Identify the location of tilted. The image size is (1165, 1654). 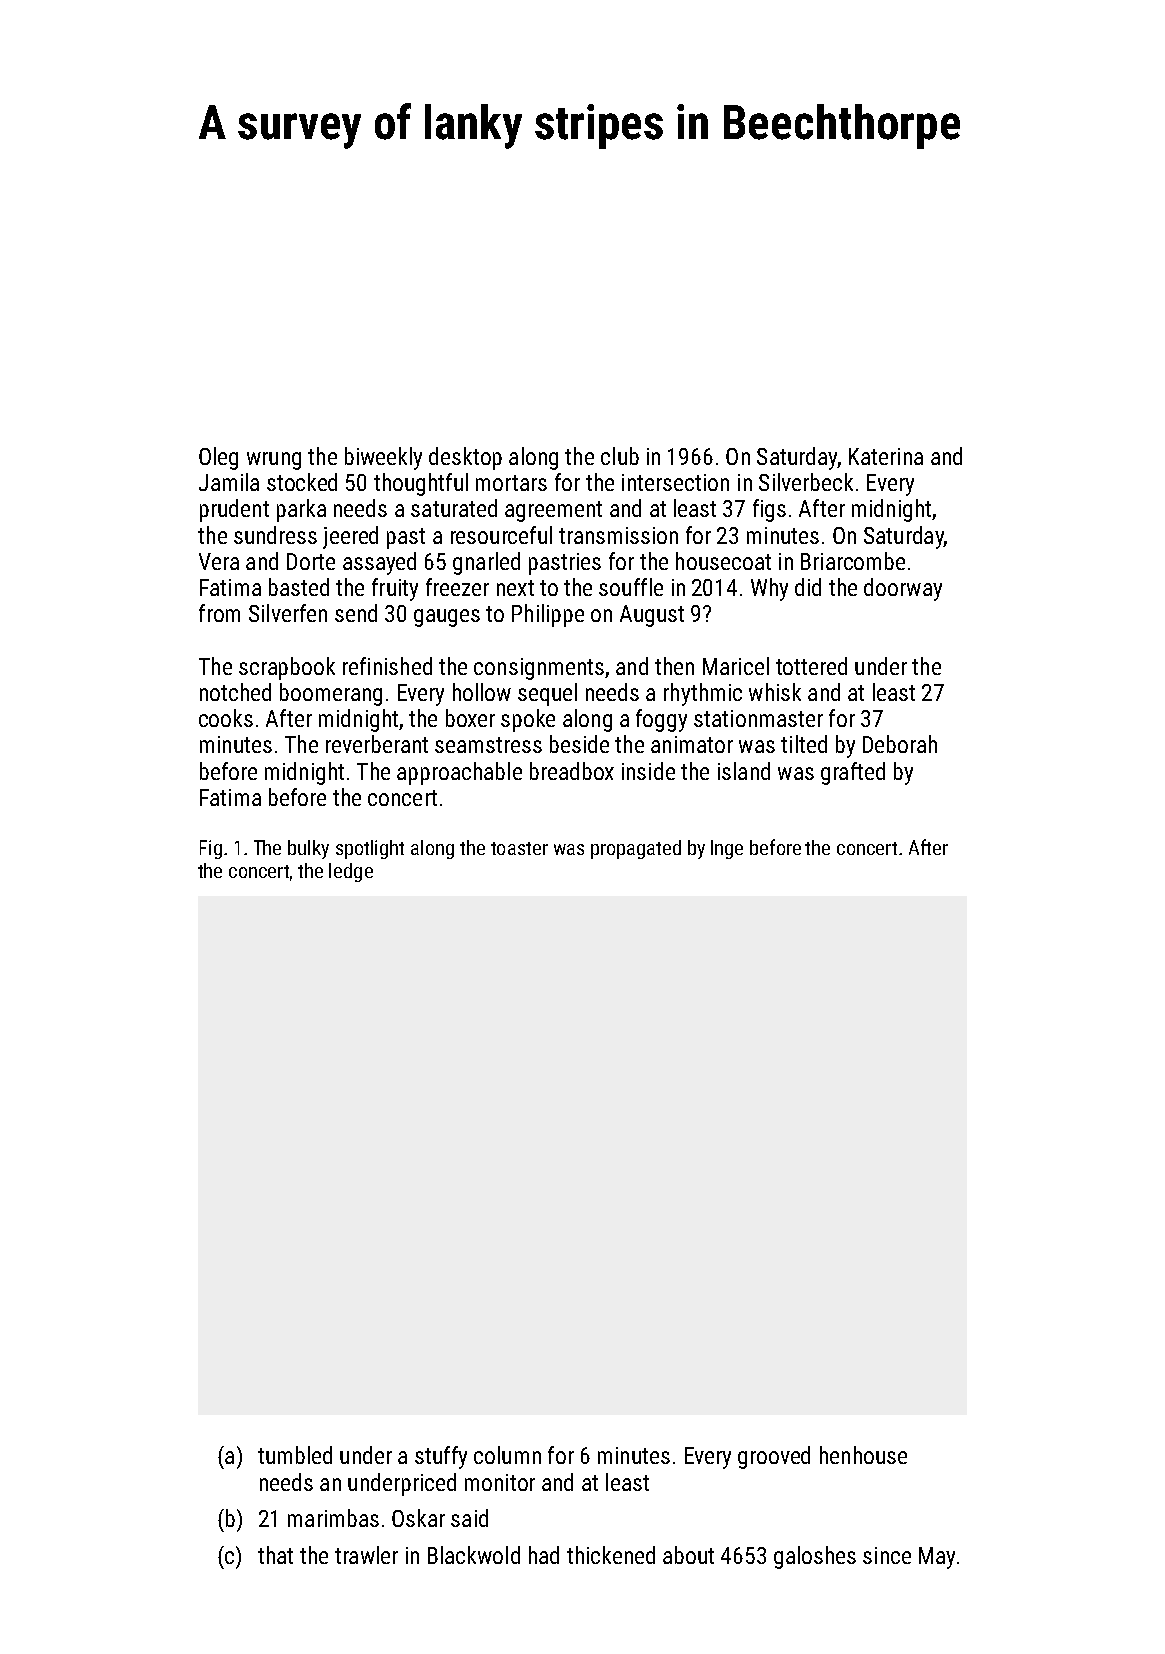
(804, 744).
